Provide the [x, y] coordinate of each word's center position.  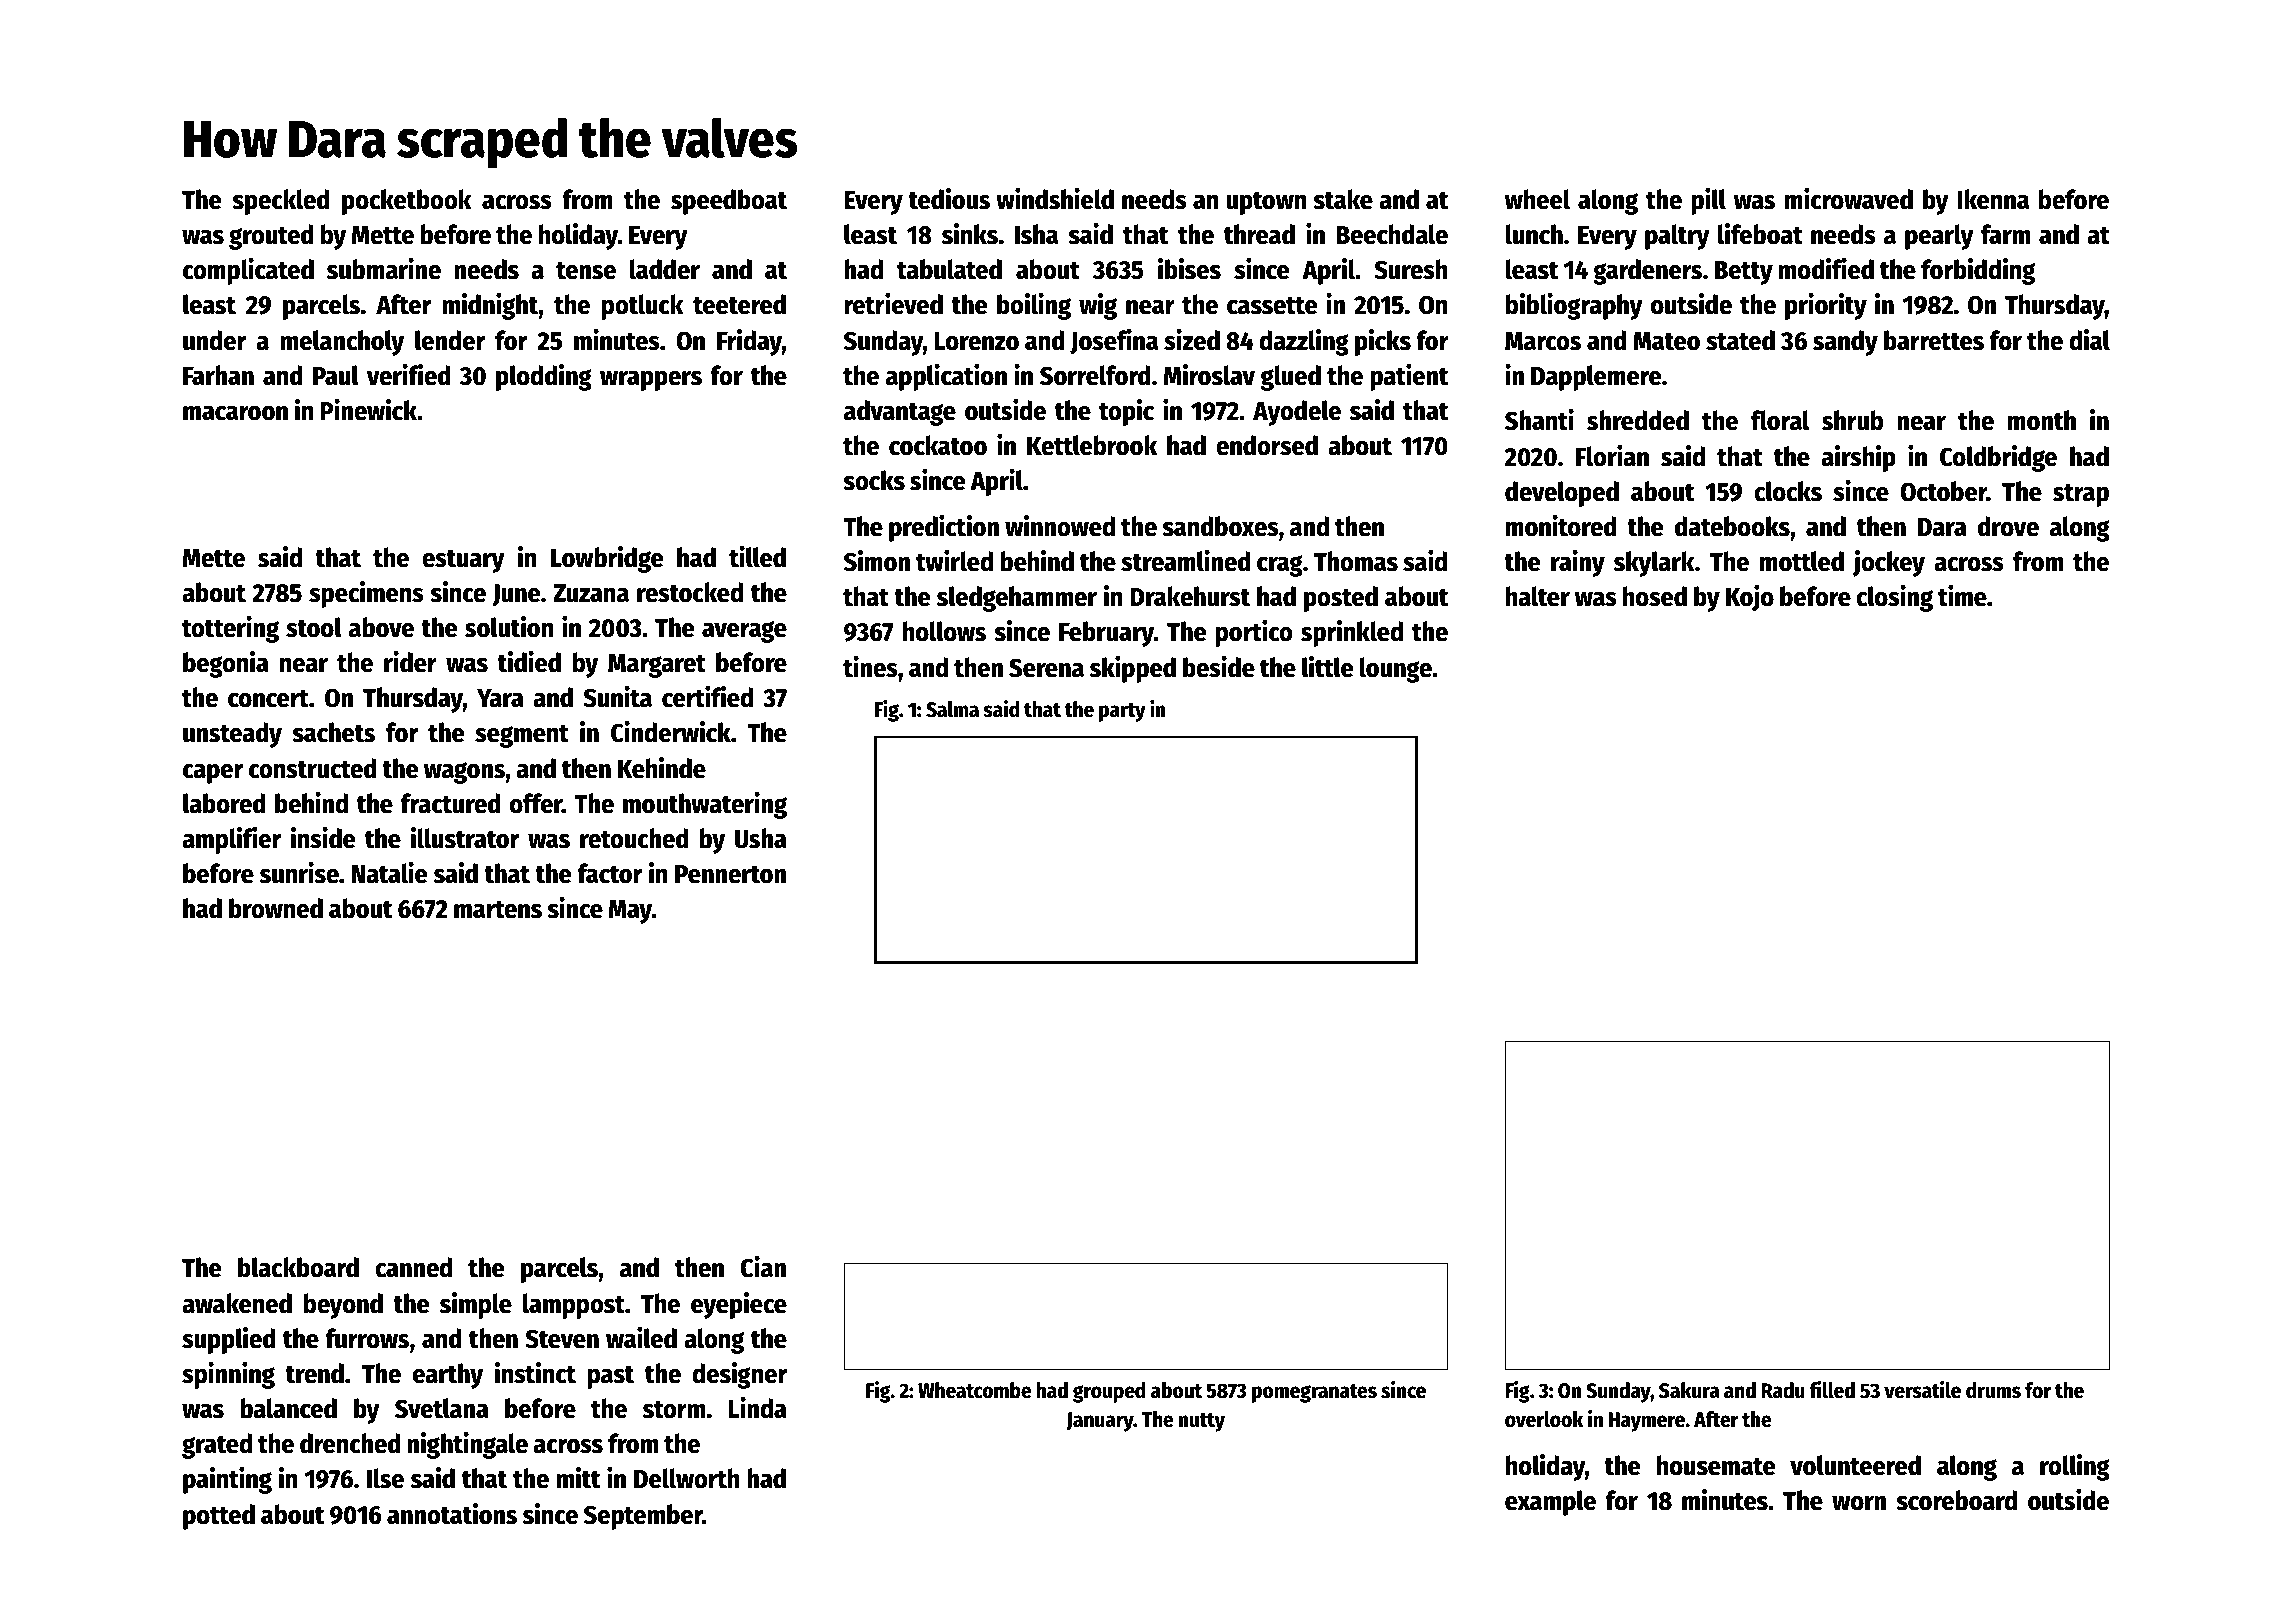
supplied [229, 1340]
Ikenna [1993, 199]
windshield [1055, 199]
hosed [1655, 596]
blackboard [298, 1267]
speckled [281, 202]
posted [1341, 599]
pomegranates [1314, 1393]
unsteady [232, 735]
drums [1993, 1390]
